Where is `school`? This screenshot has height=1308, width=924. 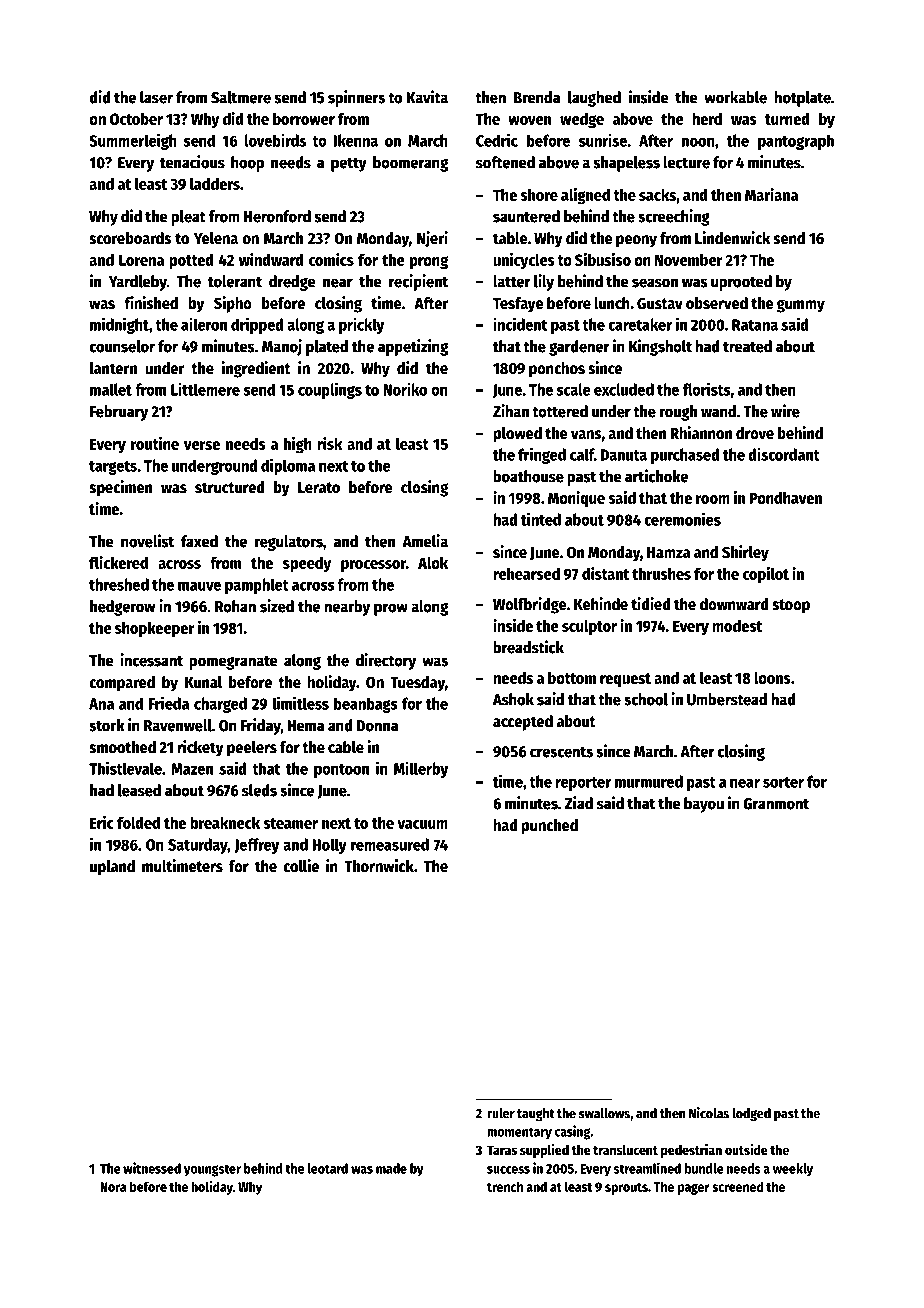
school is located at coordinates (646, 699).
